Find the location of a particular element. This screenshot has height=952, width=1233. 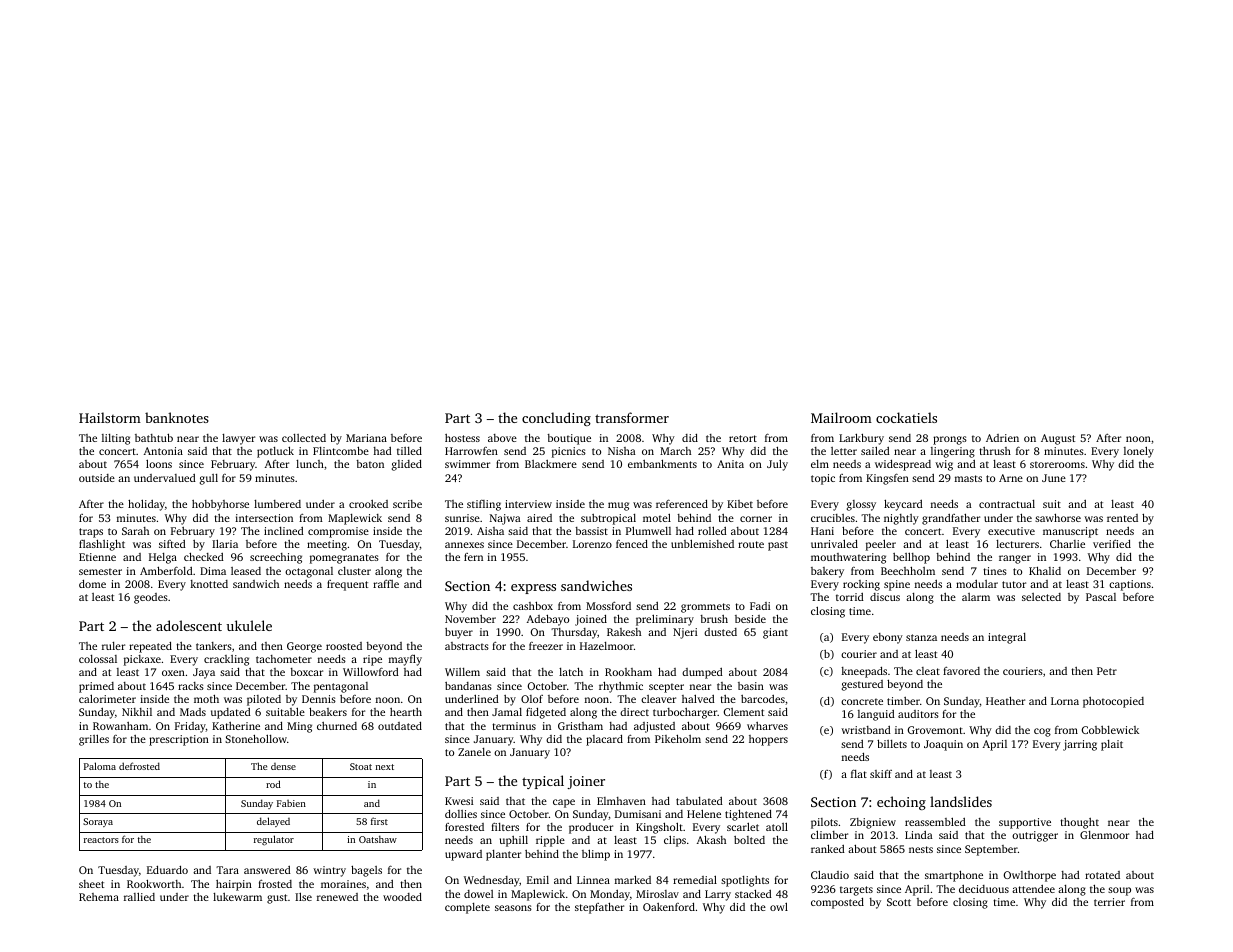

grandfather is located at coordinates (951, 519).
